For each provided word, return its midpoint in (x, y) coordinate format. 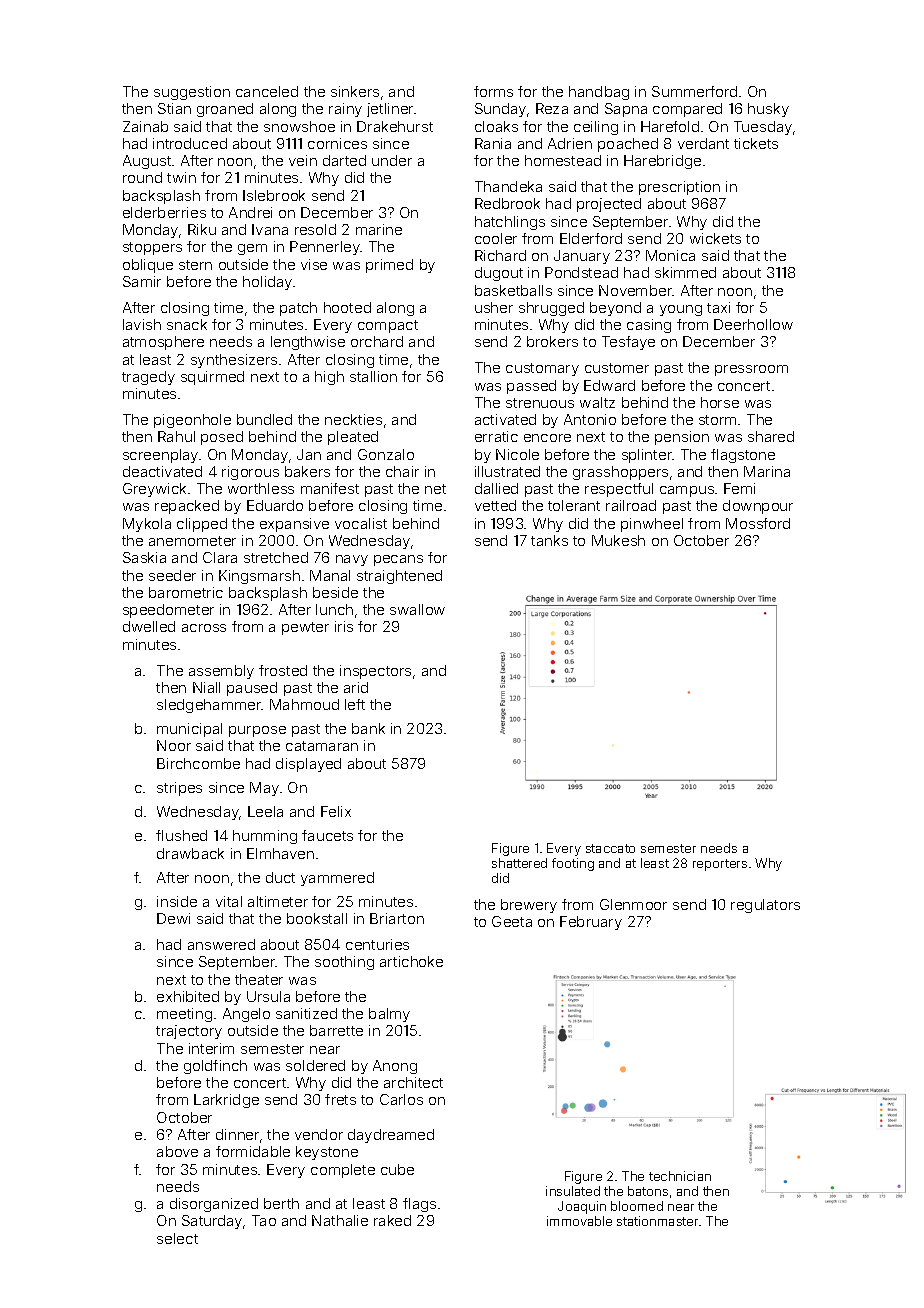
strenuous (540, 403)
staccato (610, 848)
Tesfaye (628, 343)
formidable (253, 1151)
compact (388, 326)
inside (177, 901)
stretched (276, 557)
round (142, 177)
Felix (336, 811)
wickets (715, 238)
